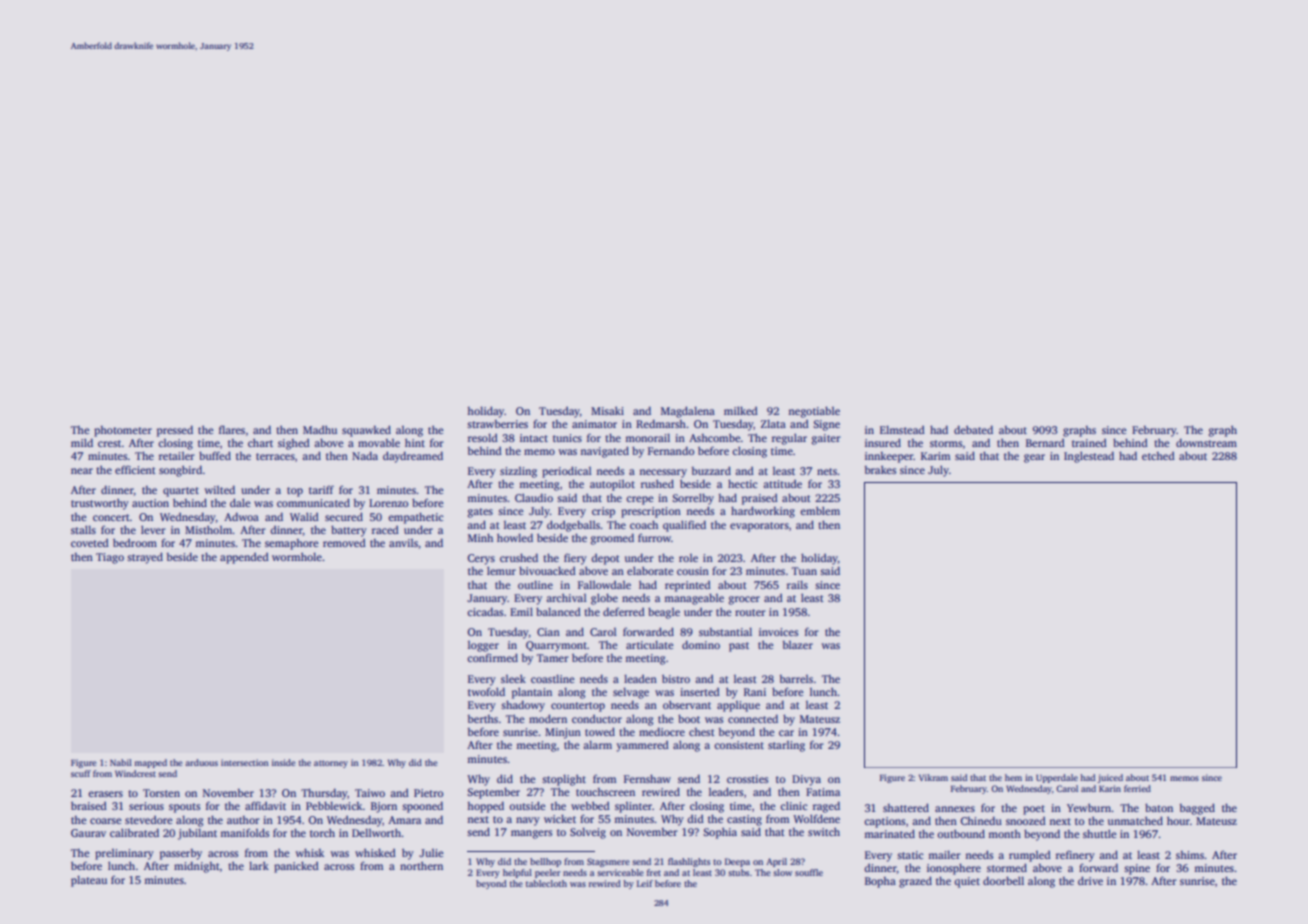  I want to click on invoices, so click(778, 632).
